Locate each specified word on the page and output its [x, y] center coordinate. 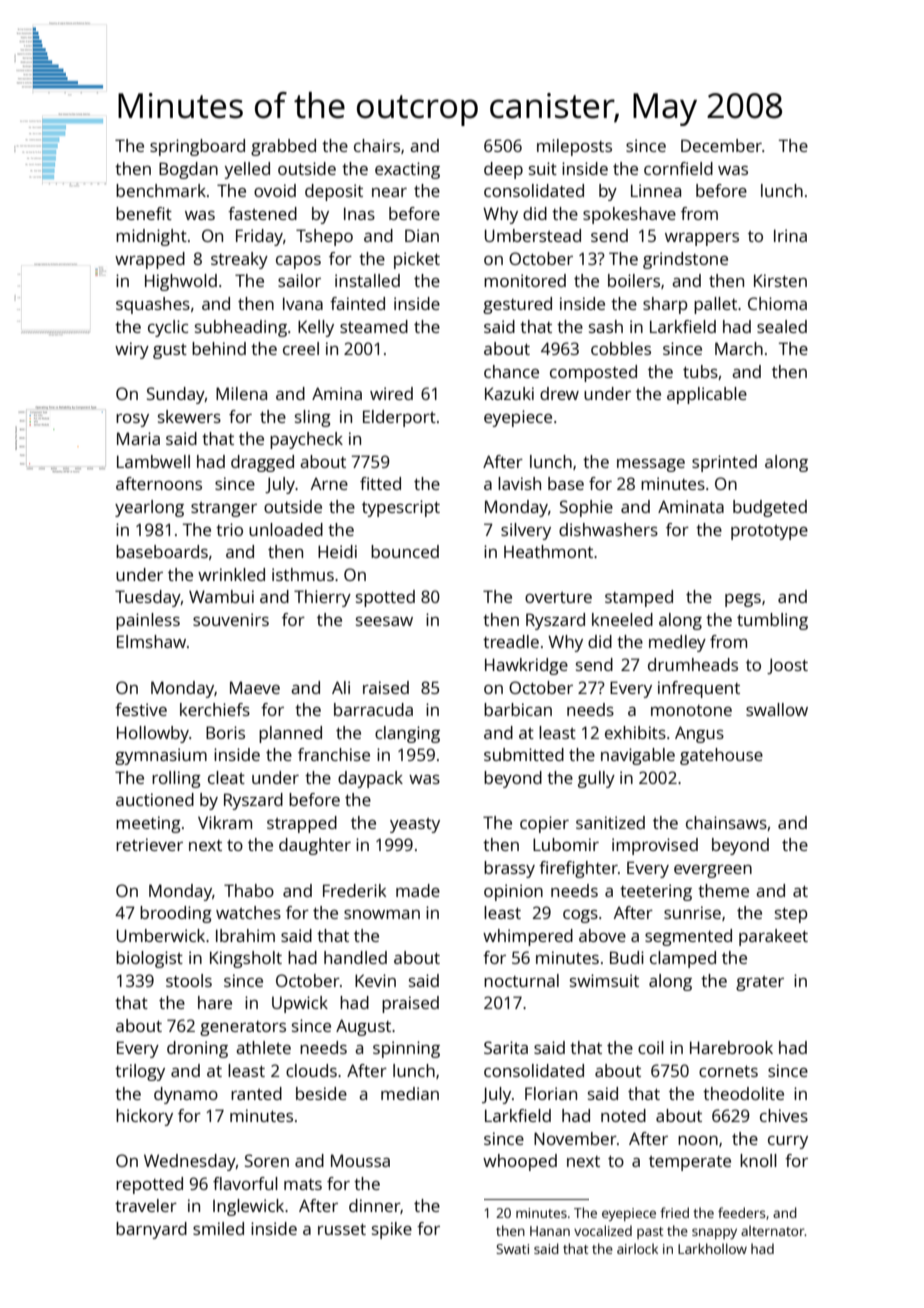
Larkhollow [712, 1248]
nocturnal [521, 980]
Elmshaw [151, 641]
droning [197, 1049]
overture [558, 597]
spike [392, 1230]
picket [417, 260]
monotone [691, 710]
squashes [153, 305]
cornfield [678, 168]
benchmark [161, 190]
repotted [149, 1185]
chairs [377, 145]
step [791, 915]
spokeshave [629, 215]
